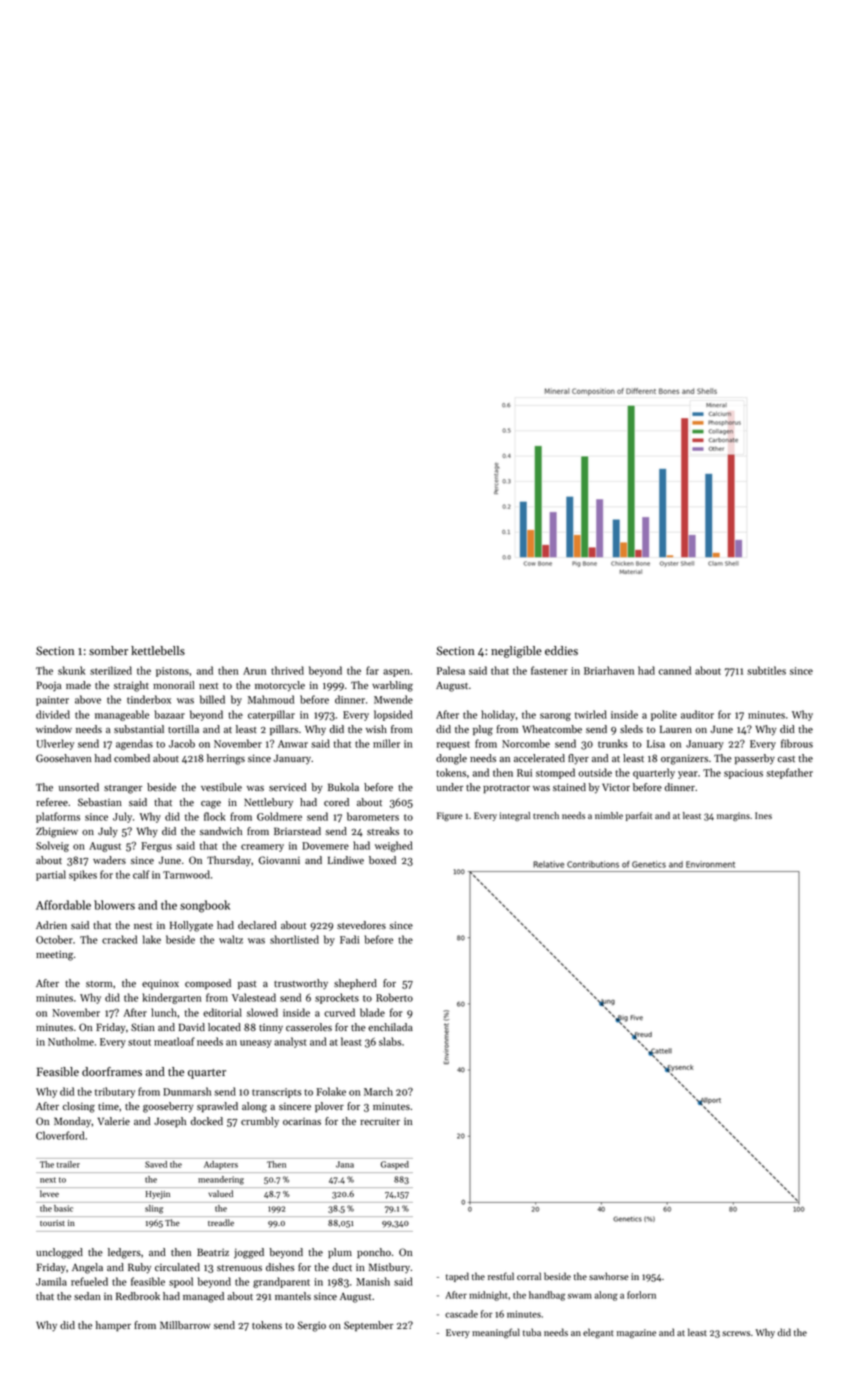  What do you see at coordinates (516, 652) in the screenshot?
I see `negligible` at bounding box center [516, 652].
